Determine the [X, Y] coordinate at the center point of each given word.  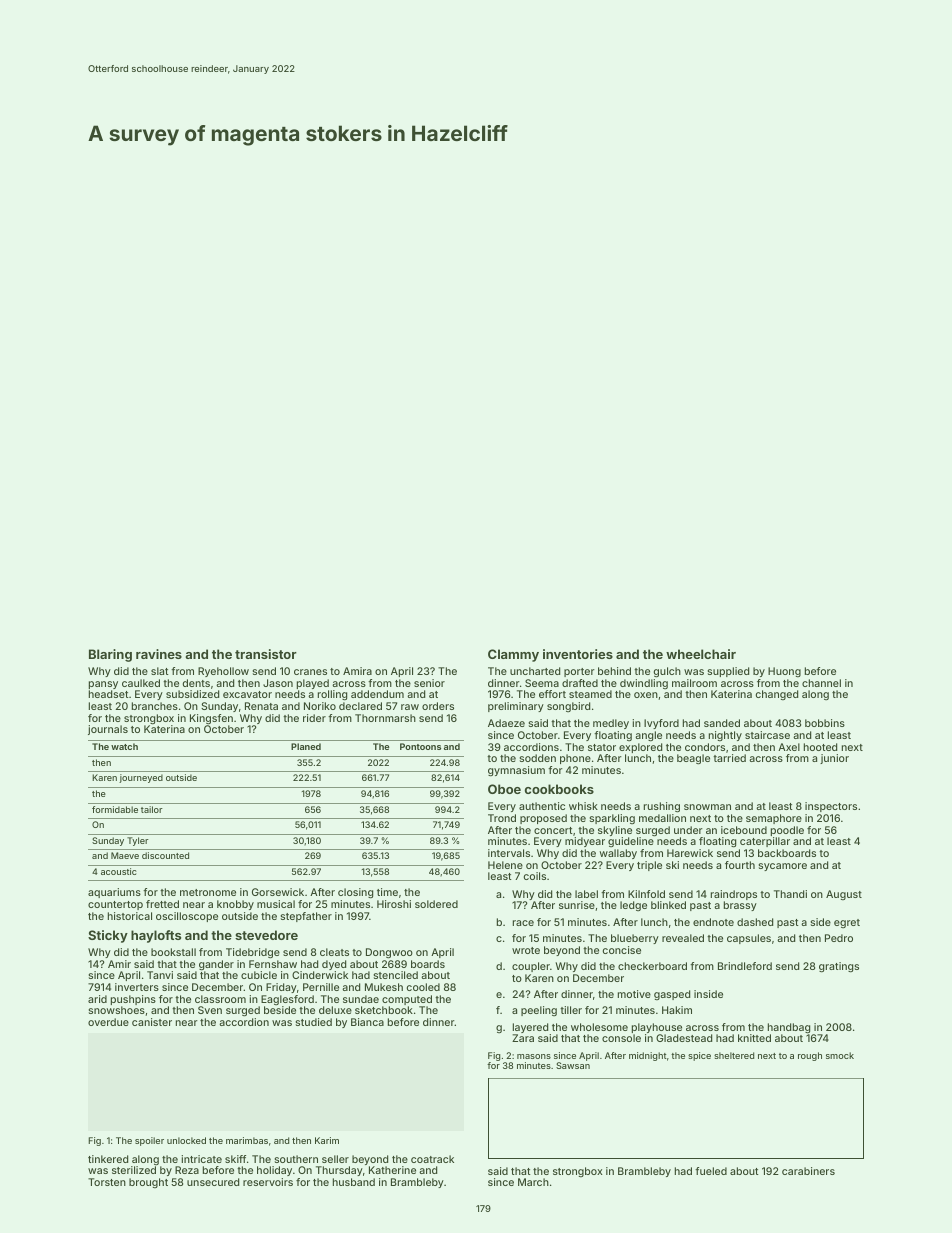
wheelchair [701, 654]
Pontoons [420, 746]
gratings [839, 967]
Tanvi [160, 975]
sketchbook [384, 1010]
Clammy [513, 655]
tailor [152, 809]
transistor [266, 654]
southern [296, 1159]
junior [834, 759]
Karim [327, 1140]
